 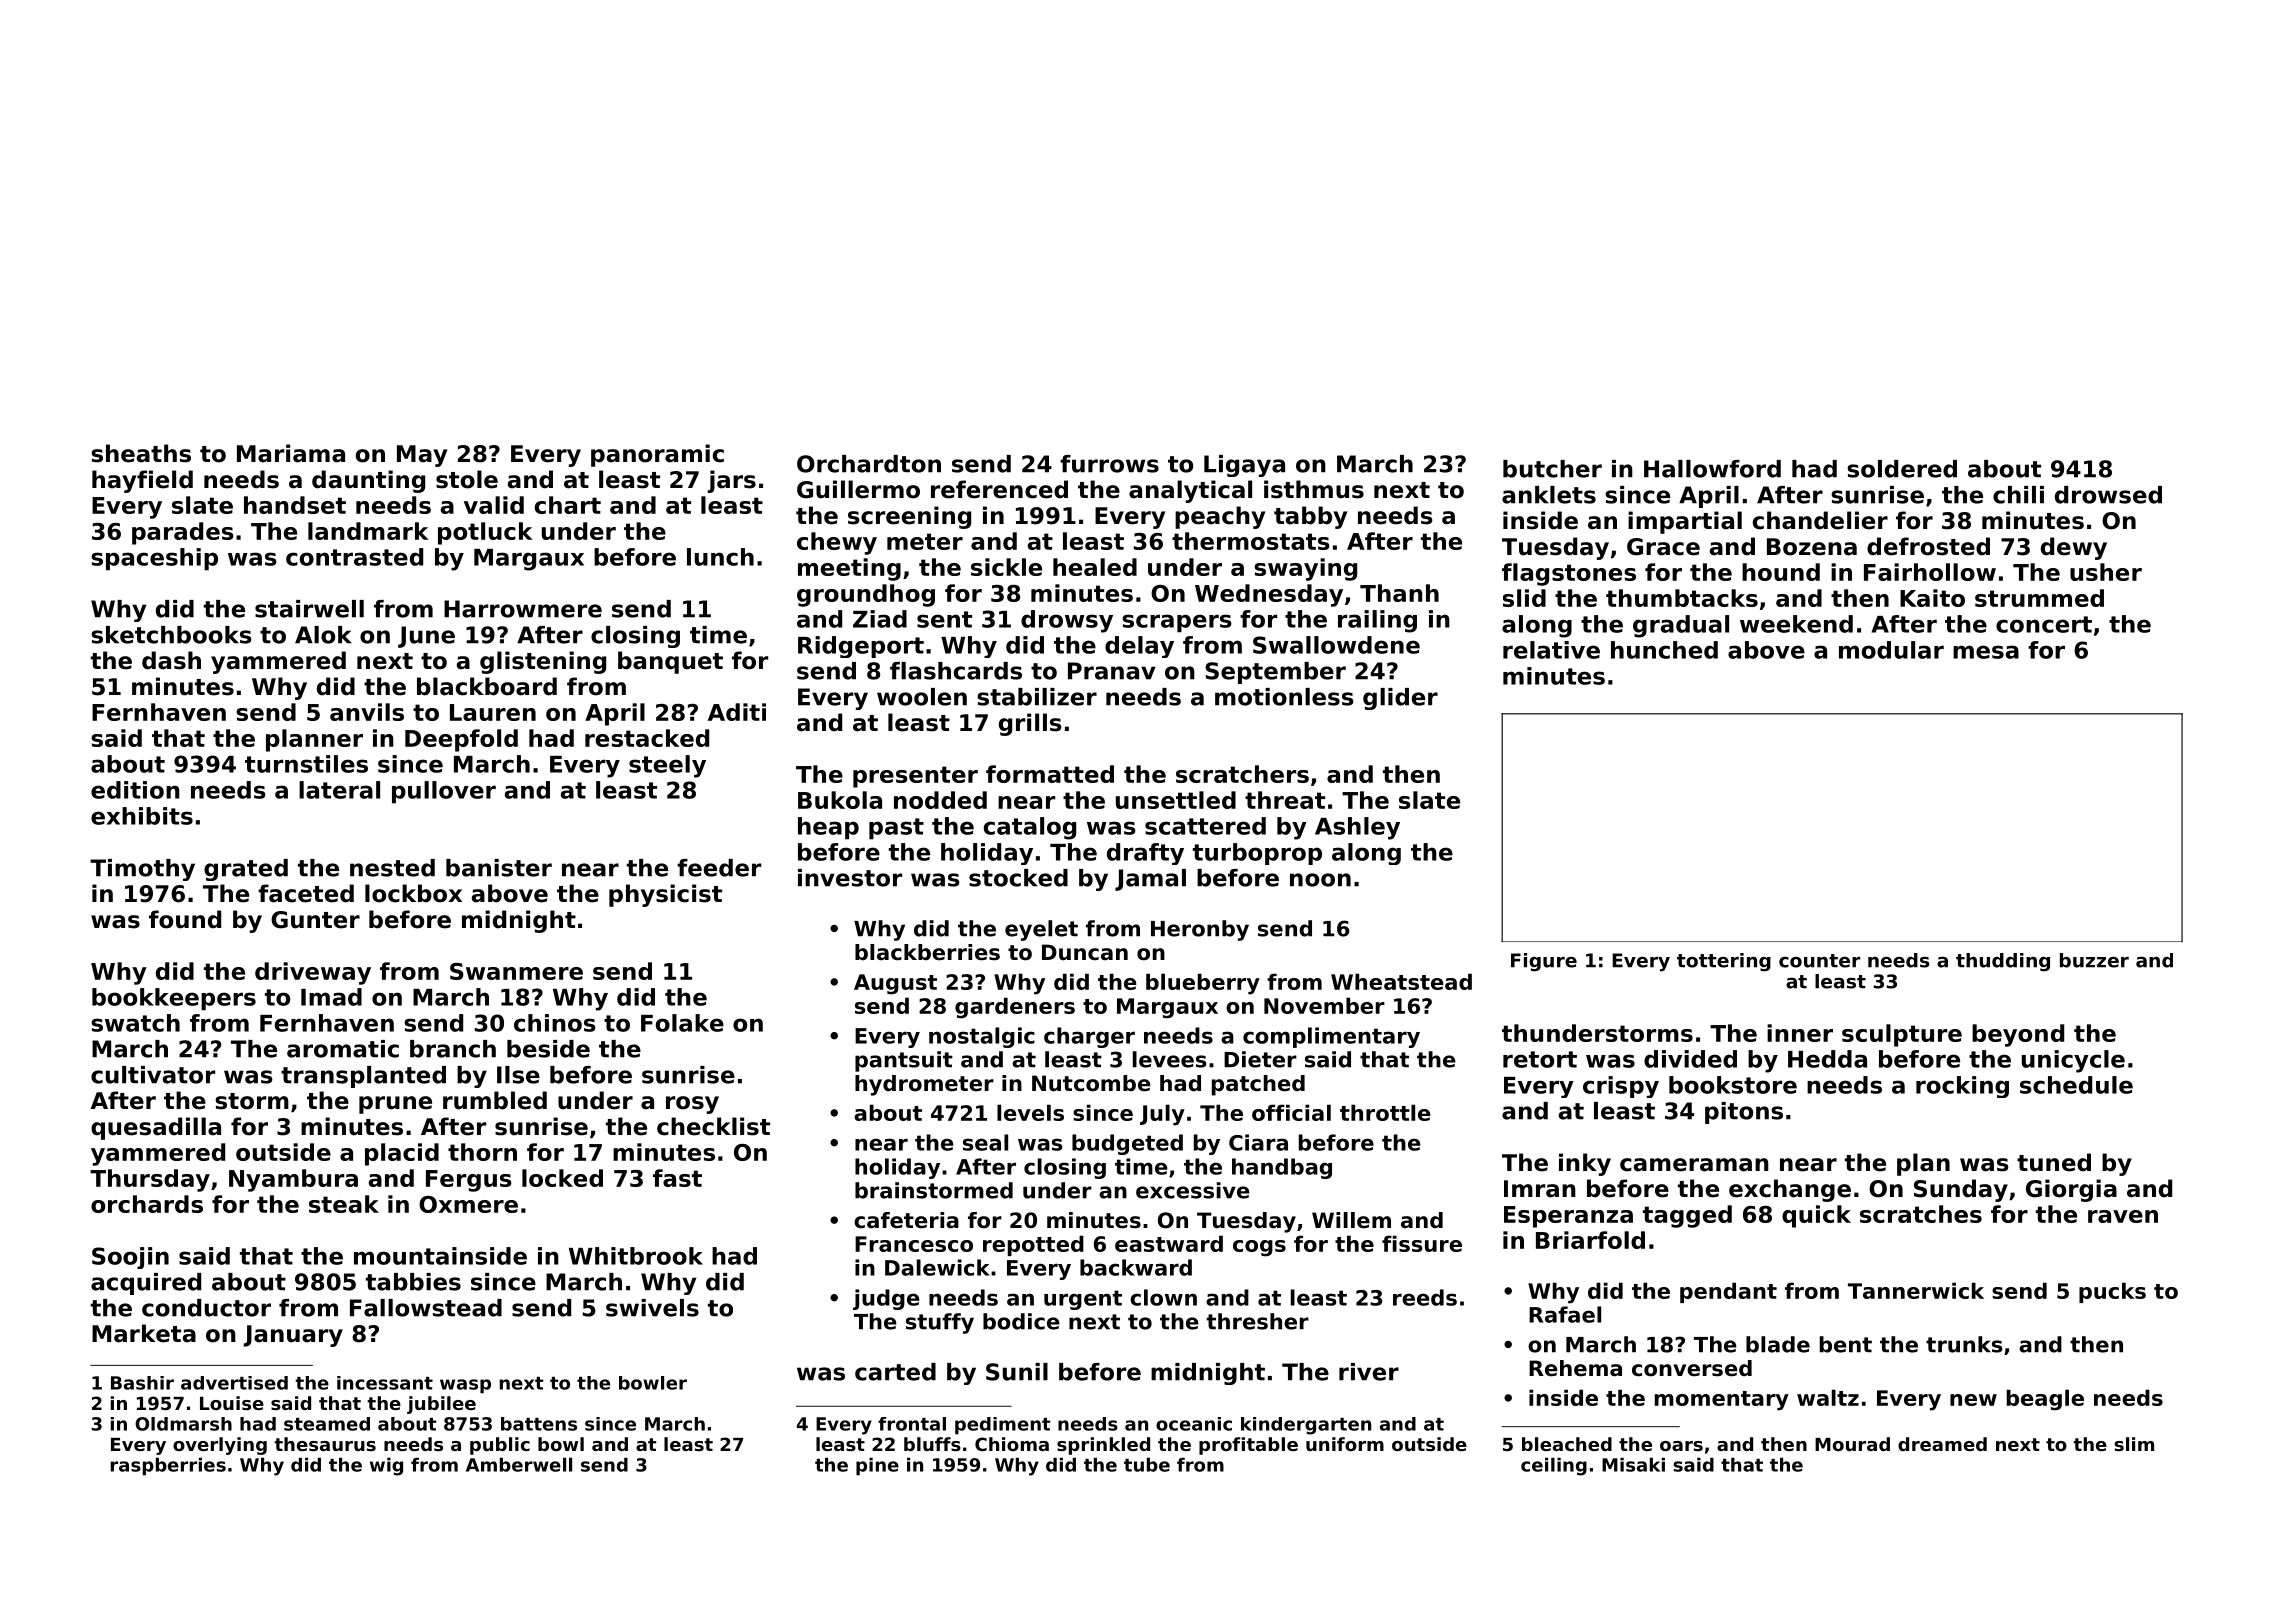 What do you see at coordinates (1921, 1214) in the screenshot?
I see `scratches` at bounding box center [1921, 1214].
